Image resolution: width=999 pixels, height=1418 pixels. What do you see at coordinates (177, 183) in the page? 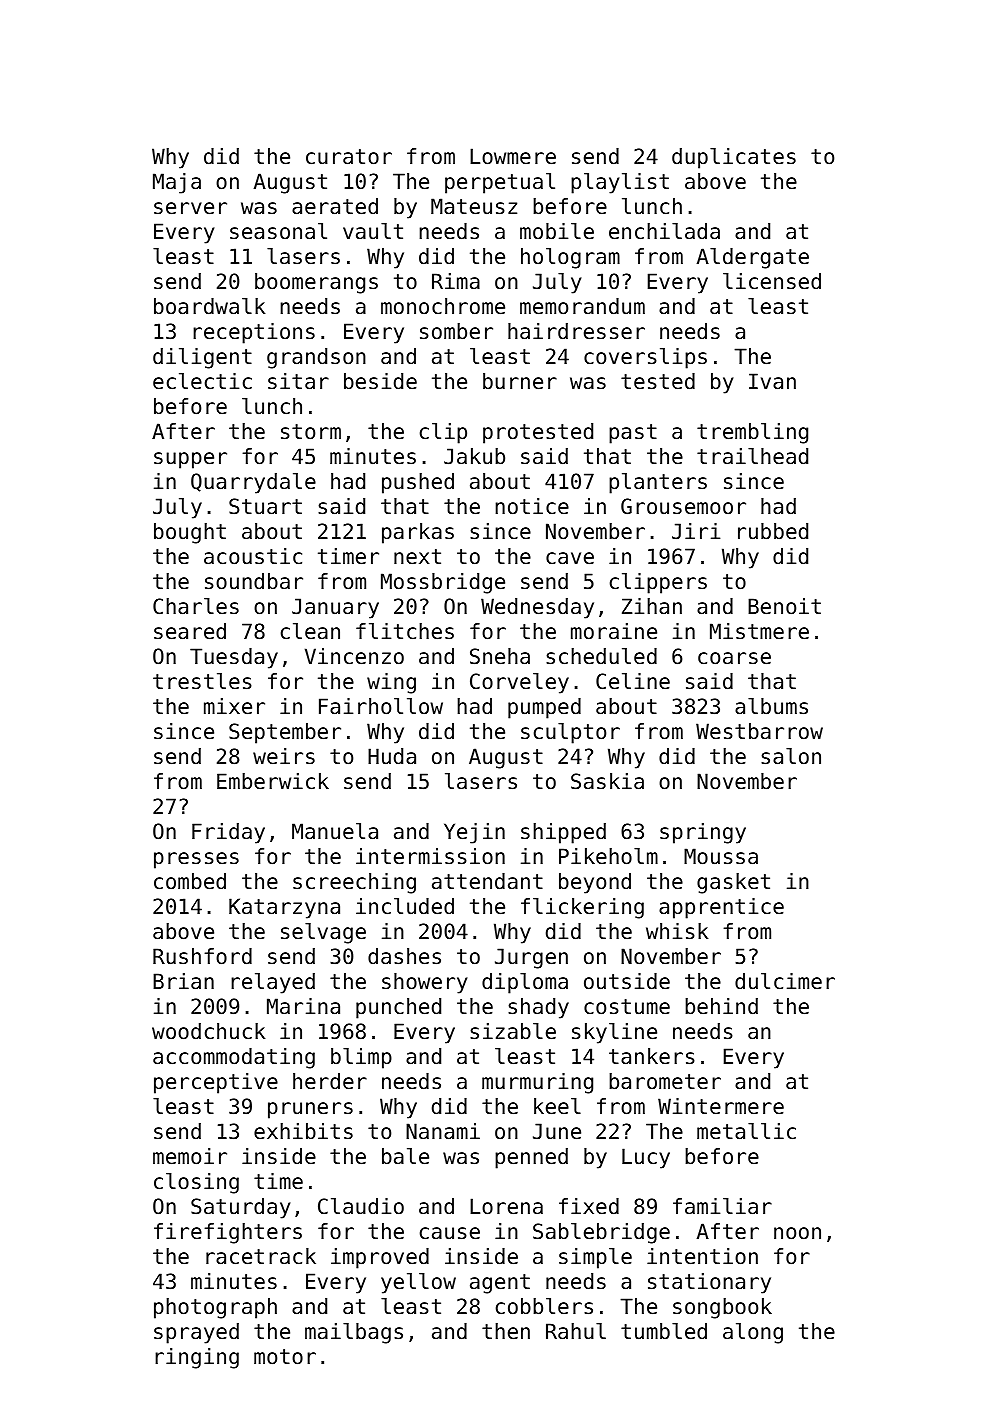
I see `Maja` at bounding box center [177, 183].
